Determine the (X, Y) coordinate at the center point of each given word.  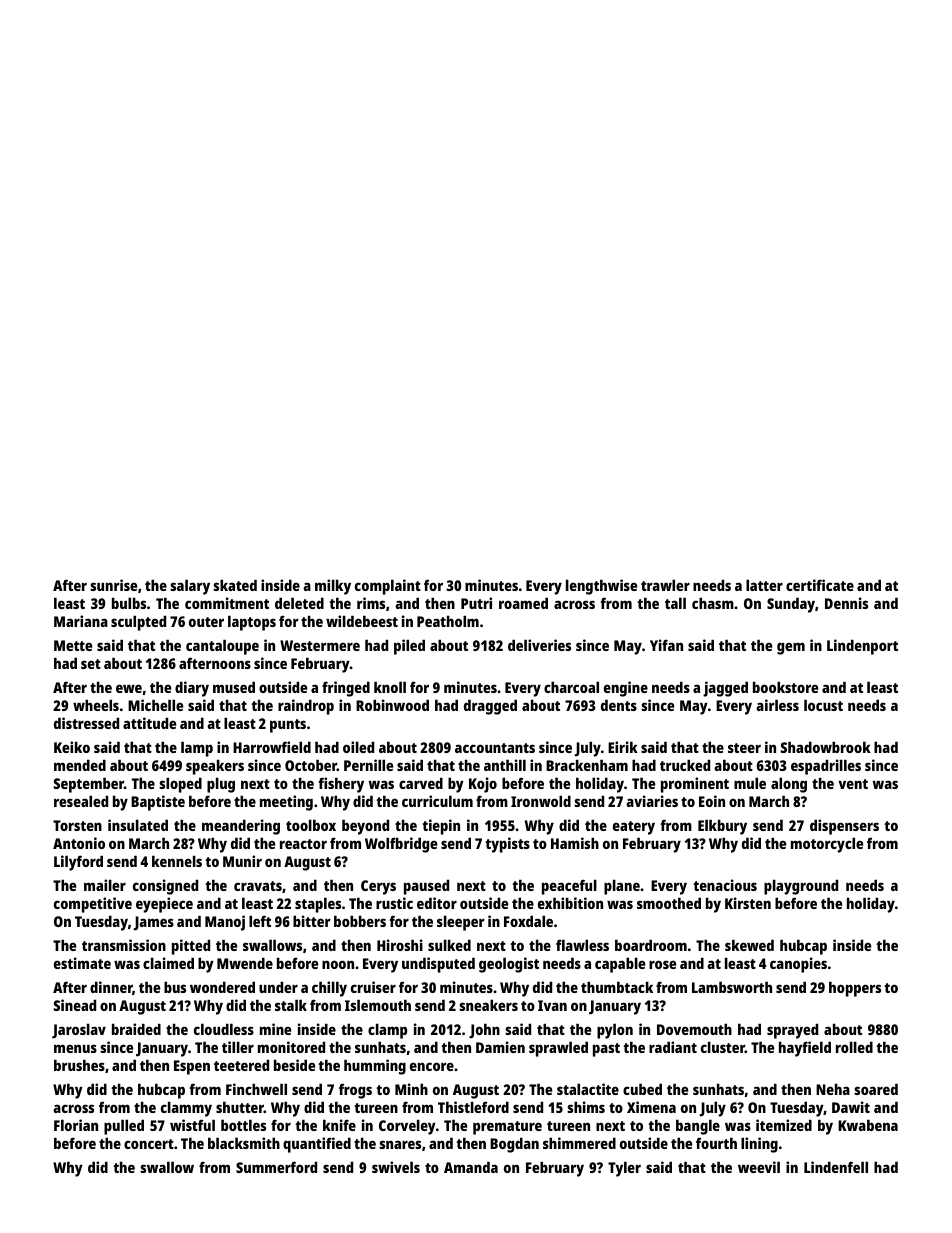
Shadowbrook (825, 747)
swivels (396, 1167)
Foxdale (528, 921)
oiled (358, 747)
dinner (111, 988)
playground (801, 887)
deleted (299, 603)
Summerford (276, 1167)
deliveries (539, 645)
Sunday (791, 605)
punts (288, 726)
